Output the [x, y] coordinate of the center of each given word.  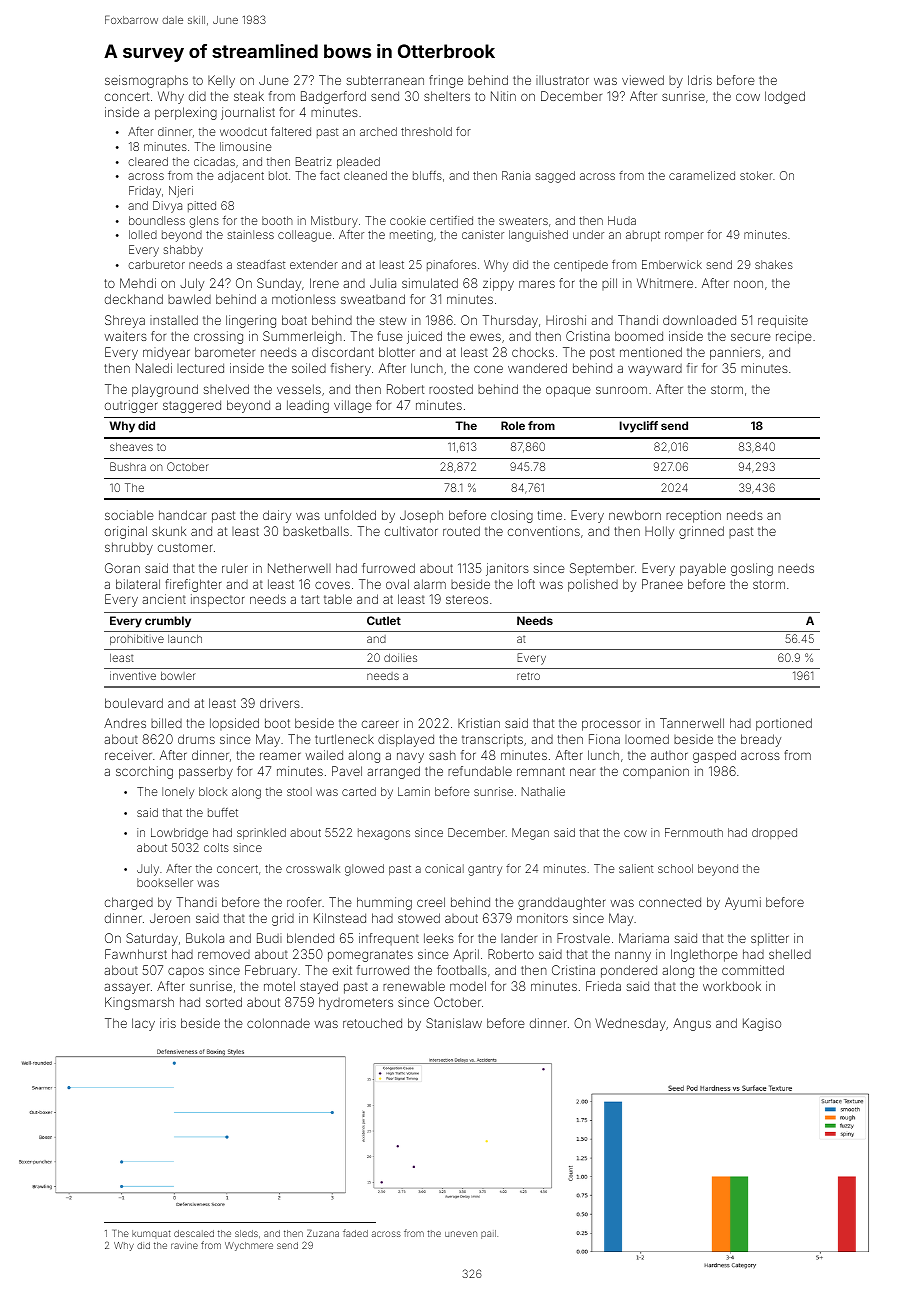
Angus [692, 1024]
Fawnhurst [136, 954]
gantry [485, 870]
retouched [372, 1023]
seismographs [146, 81]
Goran [122, 568]
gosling [752, 569]
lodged [785, 97]
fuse [390, 336]
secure [751, 337]
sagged [555, 177]
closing [512, 516]
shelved [226, 389]
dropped [774, 833]
